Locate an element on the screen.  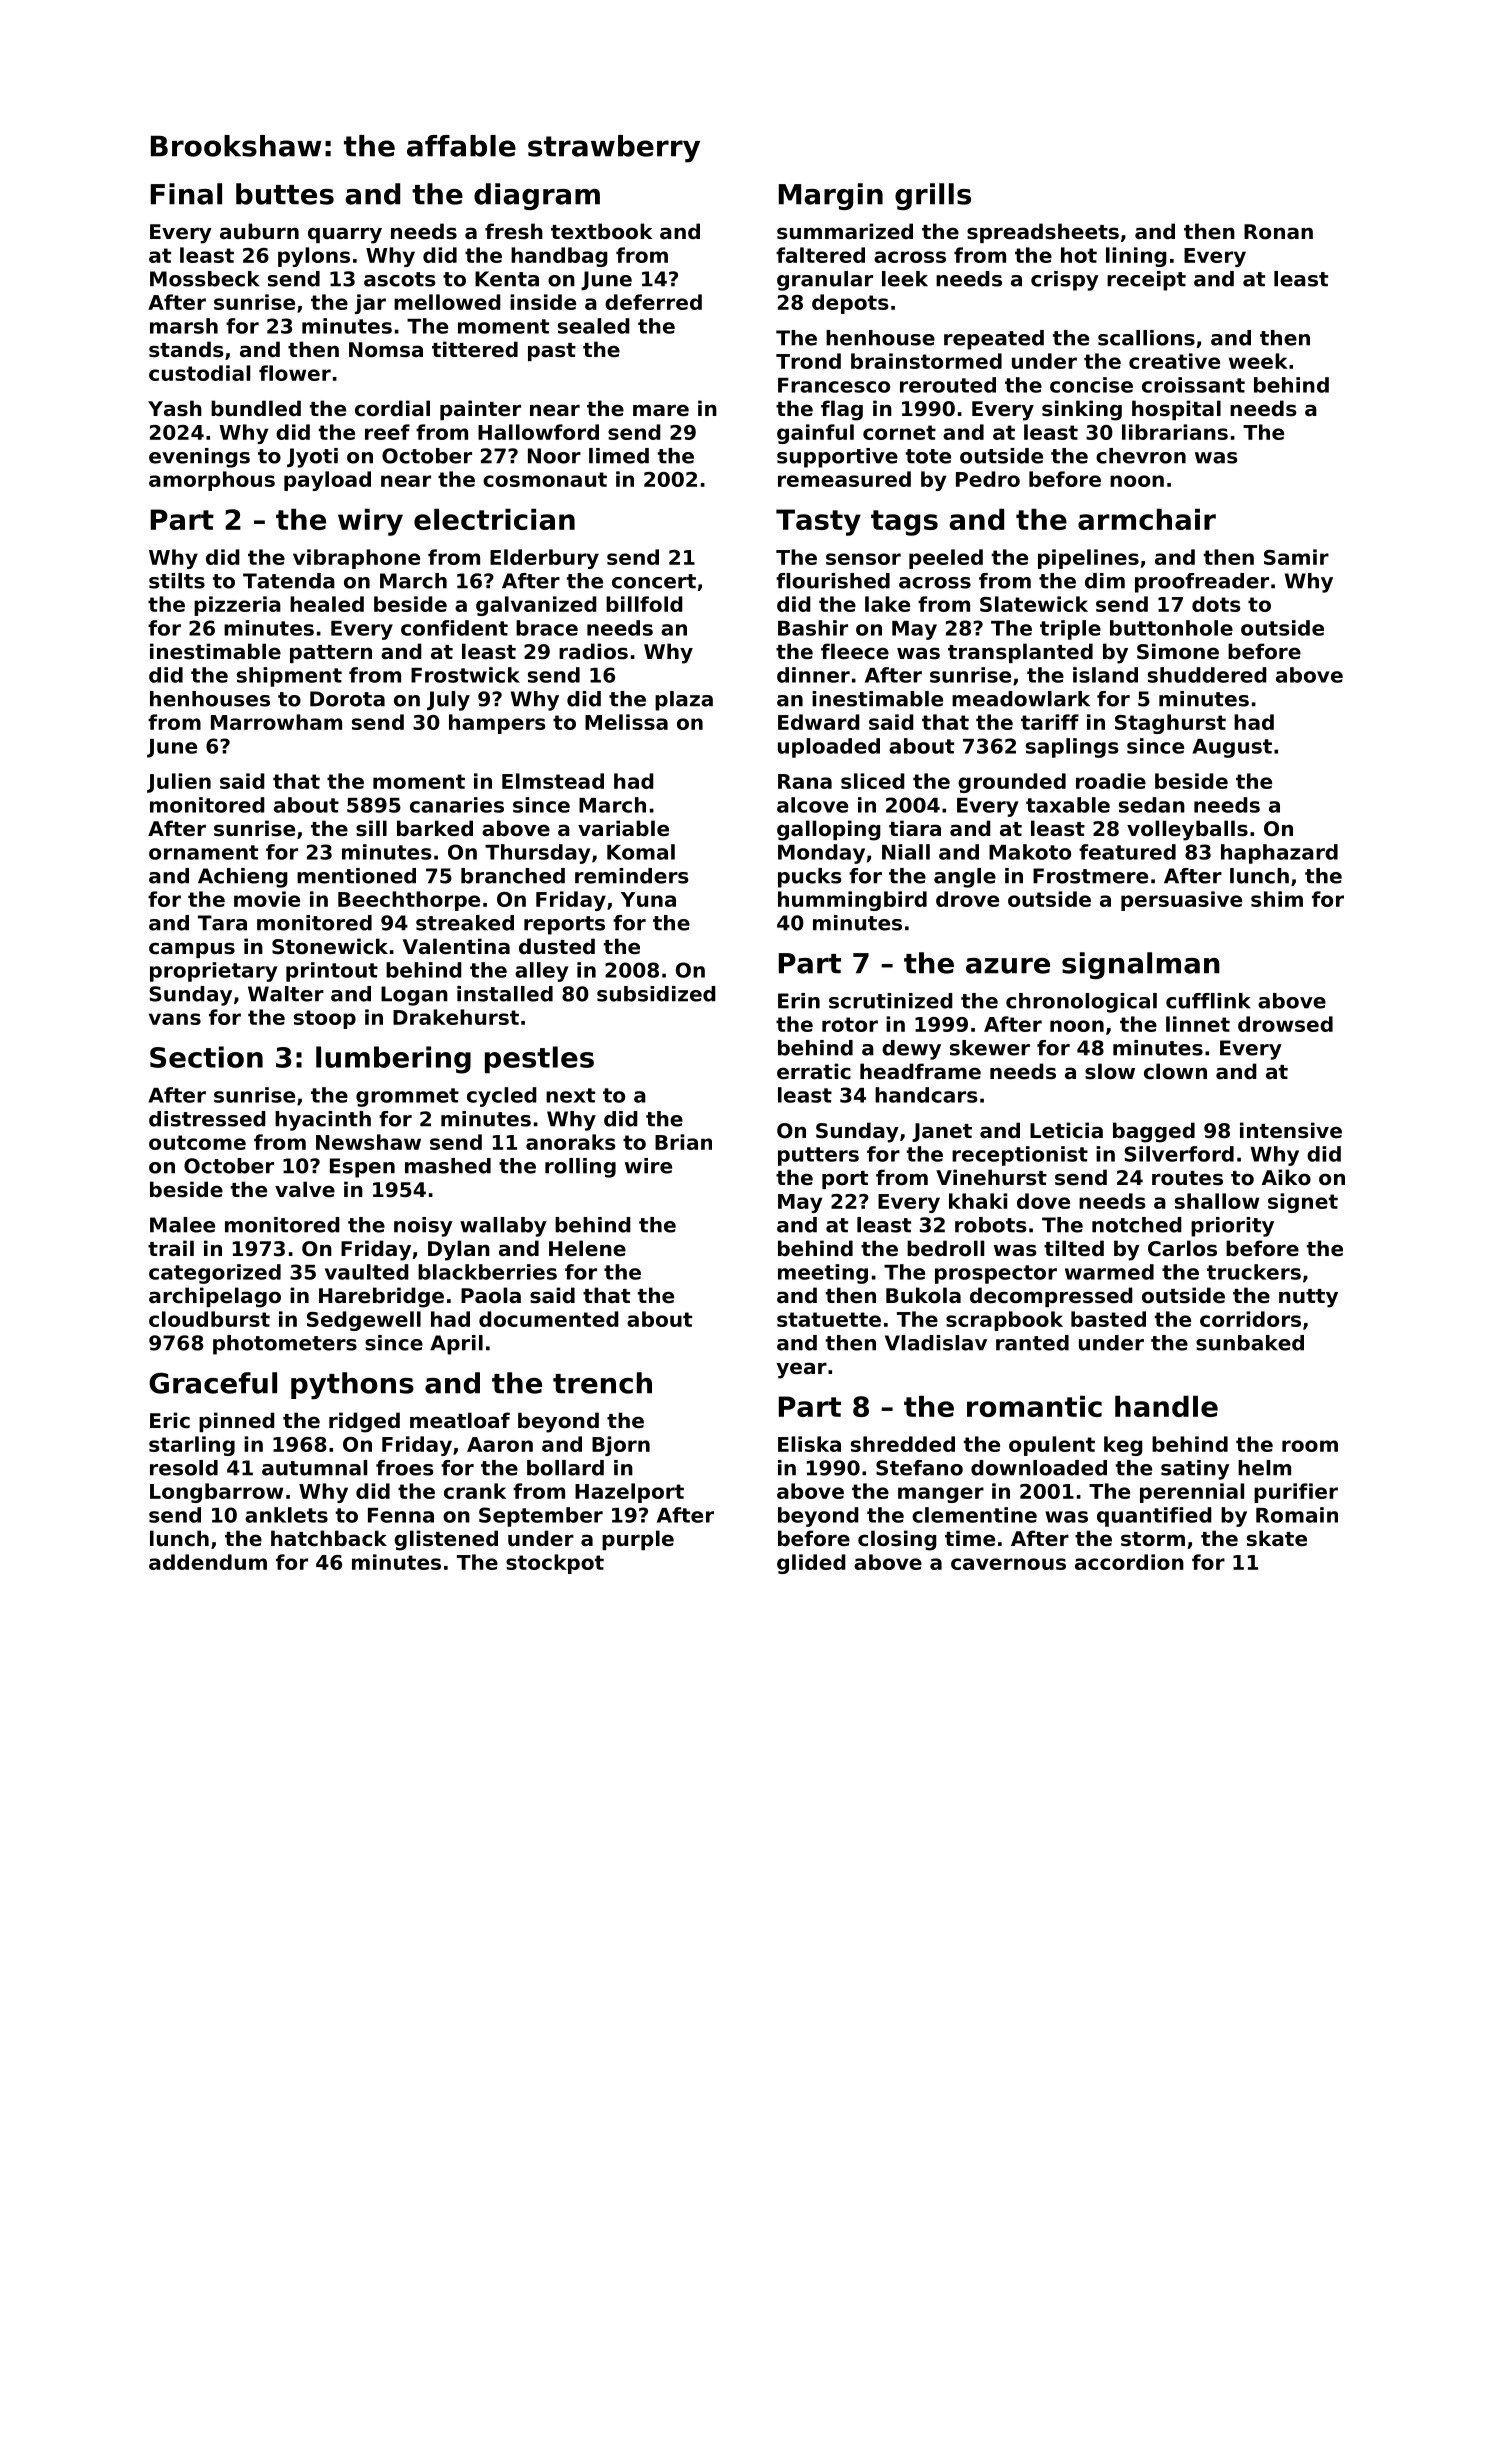
signet is located at coordinates (1303, 1203).
